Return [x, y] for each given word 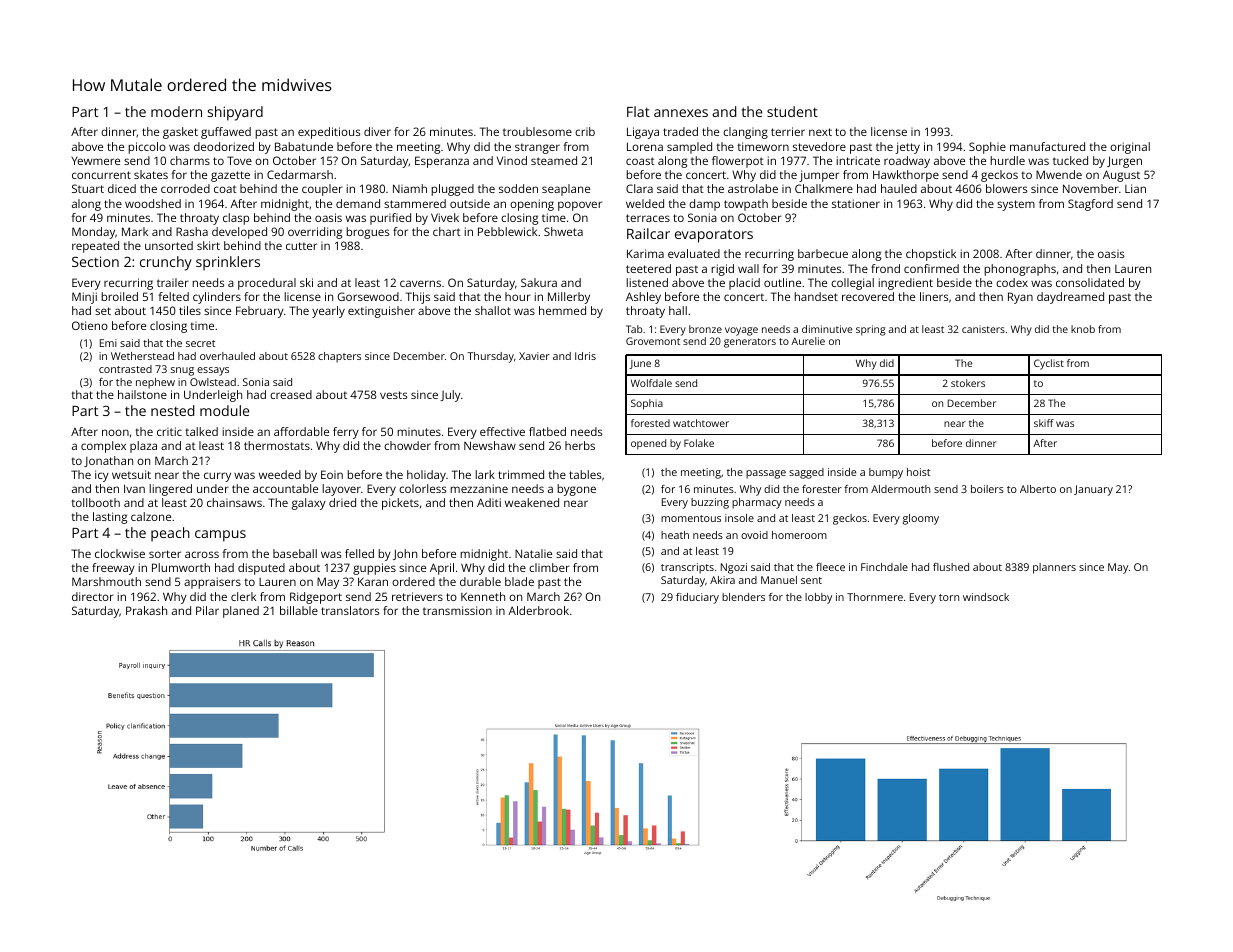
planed [241, 612]
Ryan [1020, 298]
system [1016, 205]
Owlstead [213, 382]
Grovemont [653, 341]
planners [1054, 568]
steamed [554, 160]
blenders [743, 597]
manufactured [1047, 146]
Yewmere [95, 161]
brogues [367, 233]
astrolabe [753, 188]
